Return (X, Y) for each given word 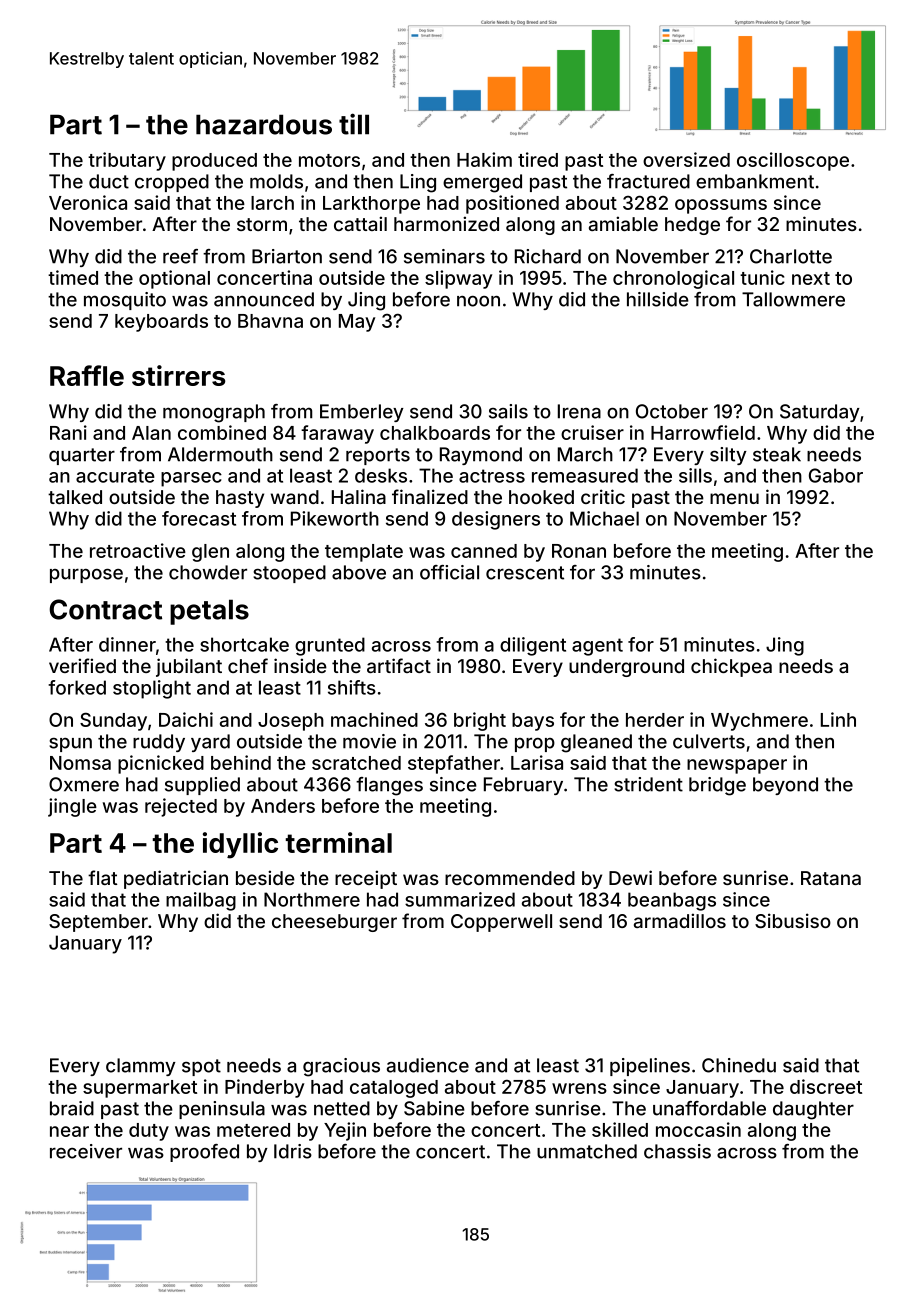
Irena (579, 411)
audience (428, 1065)
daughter (813, 1110)
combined (222, 432)
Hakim (484, 159)
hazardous (264, 124)
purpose (86, 575)
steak (777, 454)
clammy (141, 1067)
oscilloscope (793, 161)
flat (102, 877)
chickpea (731, 667)
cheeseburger (334, 923)
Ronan (579, 551)
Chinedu (739, 1065)
